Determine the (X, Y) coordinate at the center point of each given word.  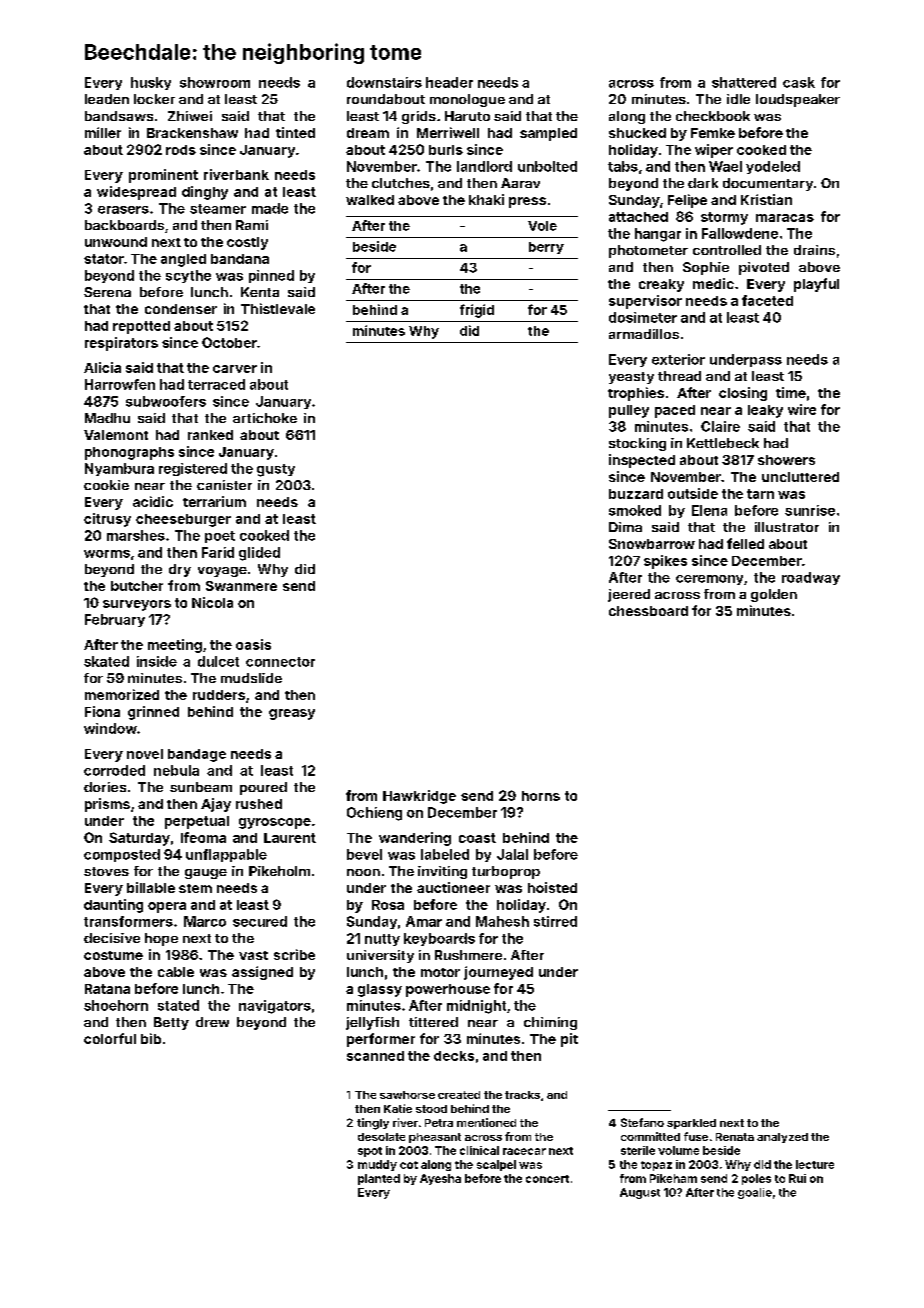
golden (774, 595)
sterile (638, 1150)
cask (799, 82)
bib (151, 1038)
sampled (548, 134)
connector (280, 662)
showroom (215, 82)
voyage (222, 572)
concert (547, 1179)
